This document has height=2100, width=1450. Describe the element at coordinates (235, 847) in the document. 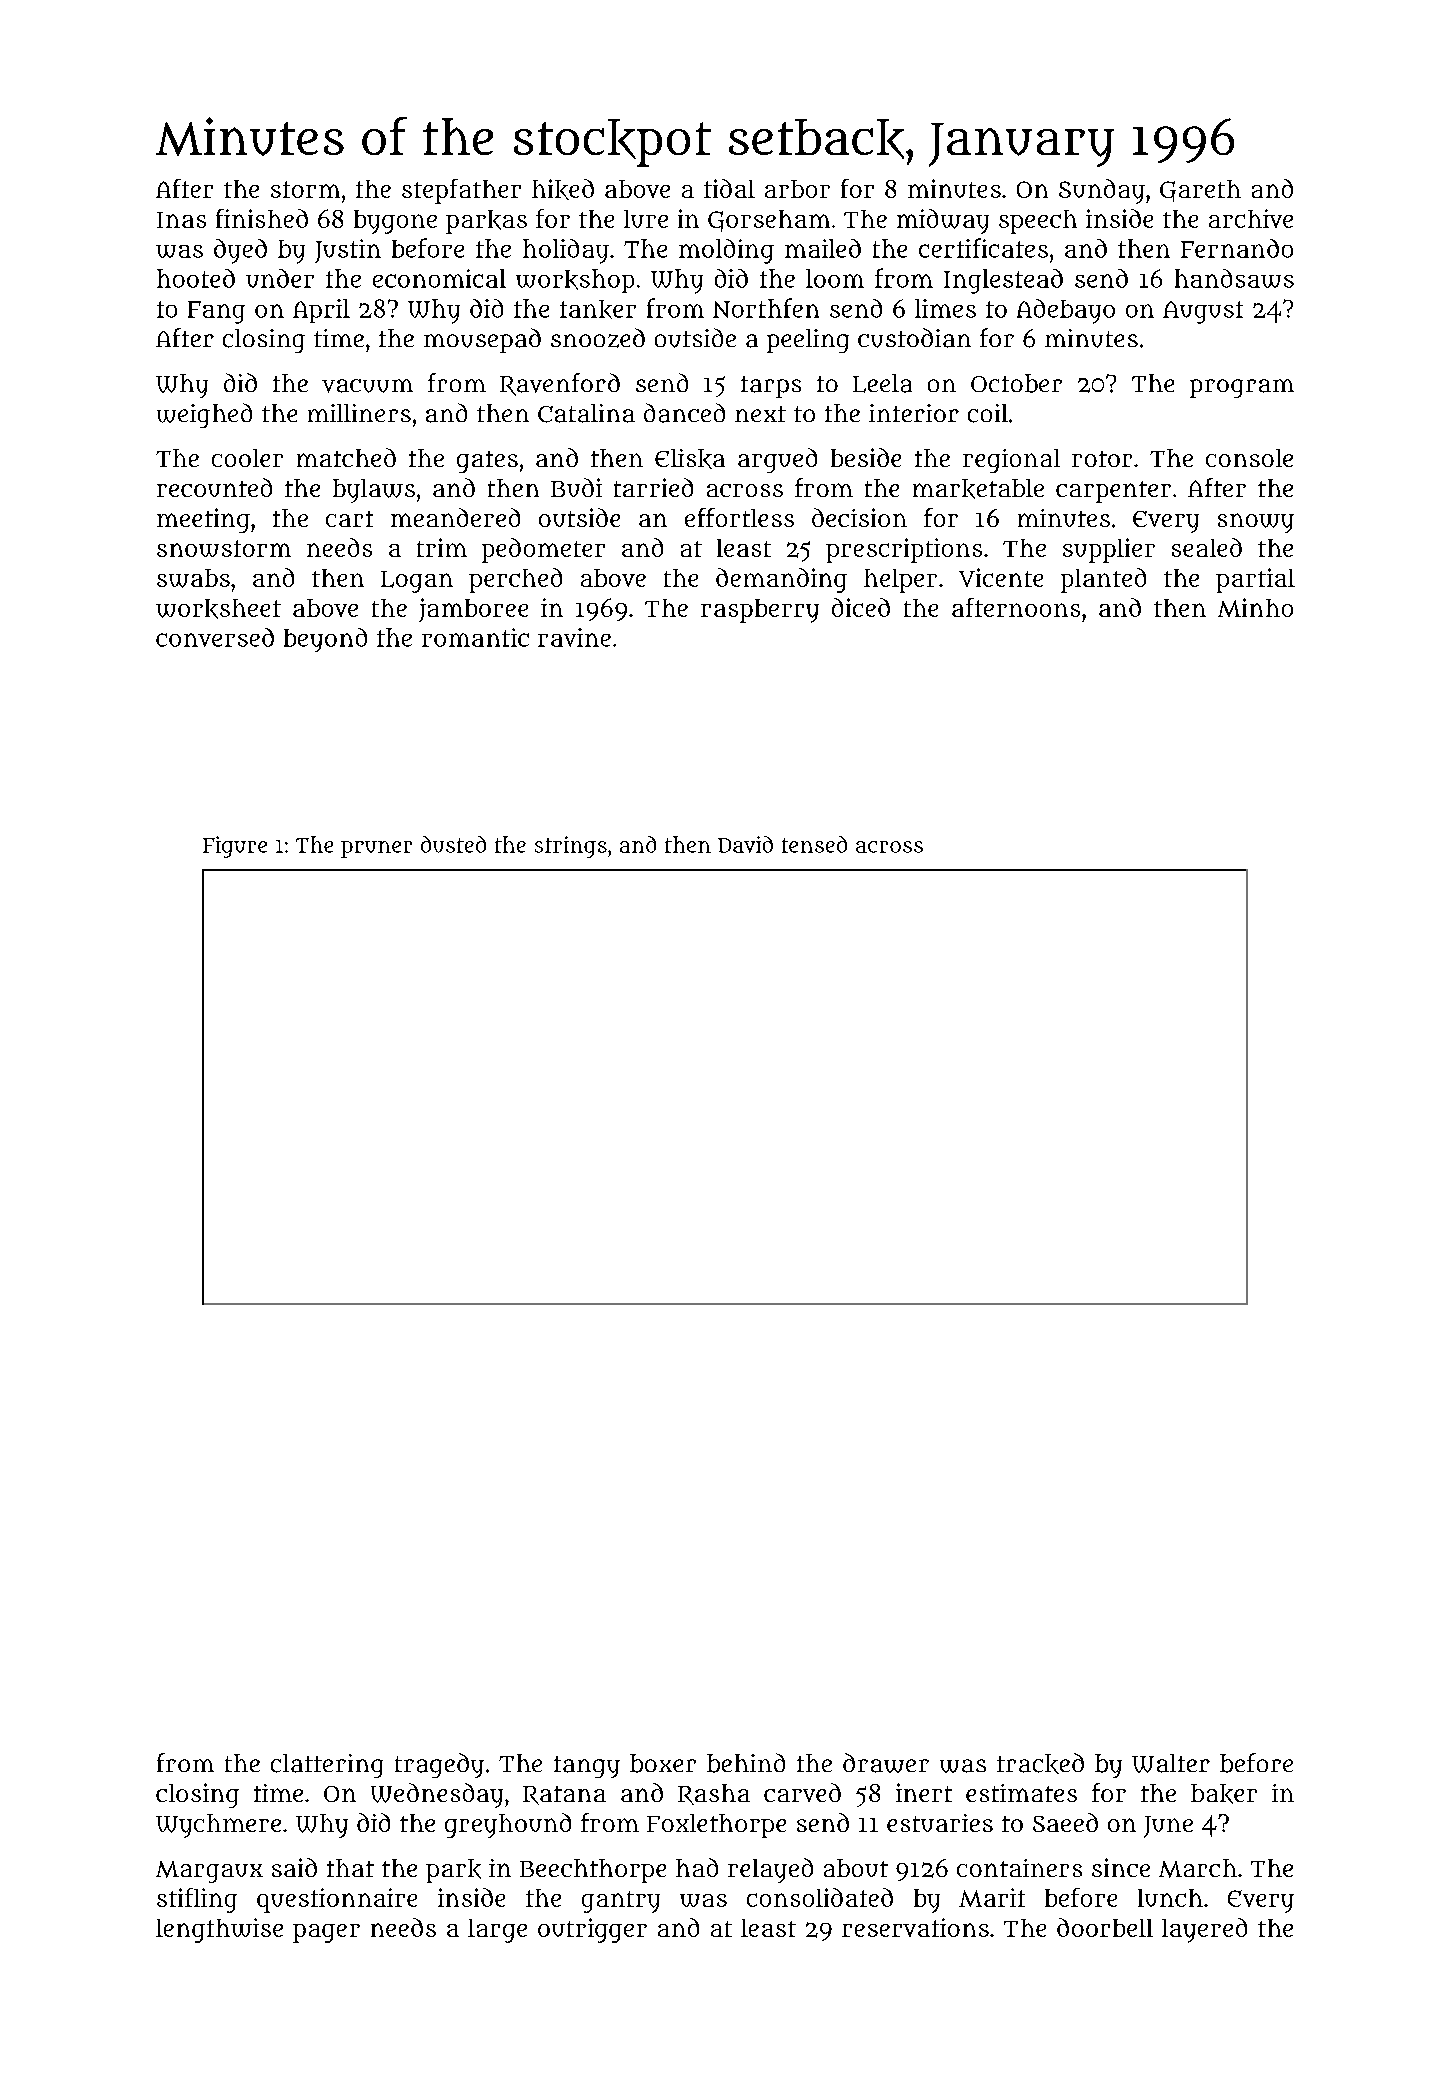

I see `Figure` at that location.
